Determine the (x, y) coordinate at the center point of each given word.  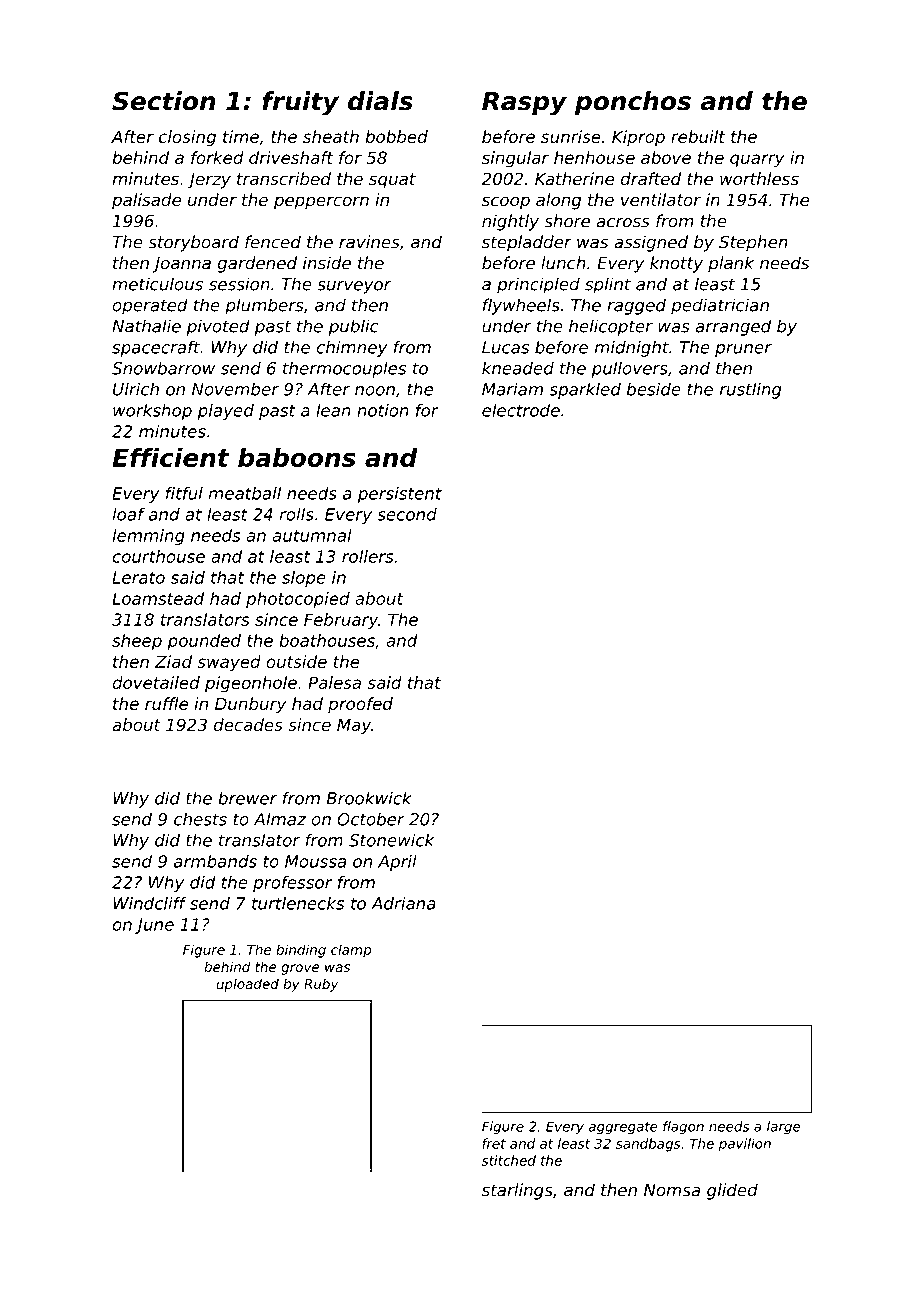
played (225, 412)
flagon (683, 1128)
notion (383, 410)
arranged (733, 327)
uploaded (248, 985)
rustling (751, 390)
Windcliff (150, 903)
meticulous (157, 284)
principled (538, 285)
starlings (517, 1191)
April (397, 863)
